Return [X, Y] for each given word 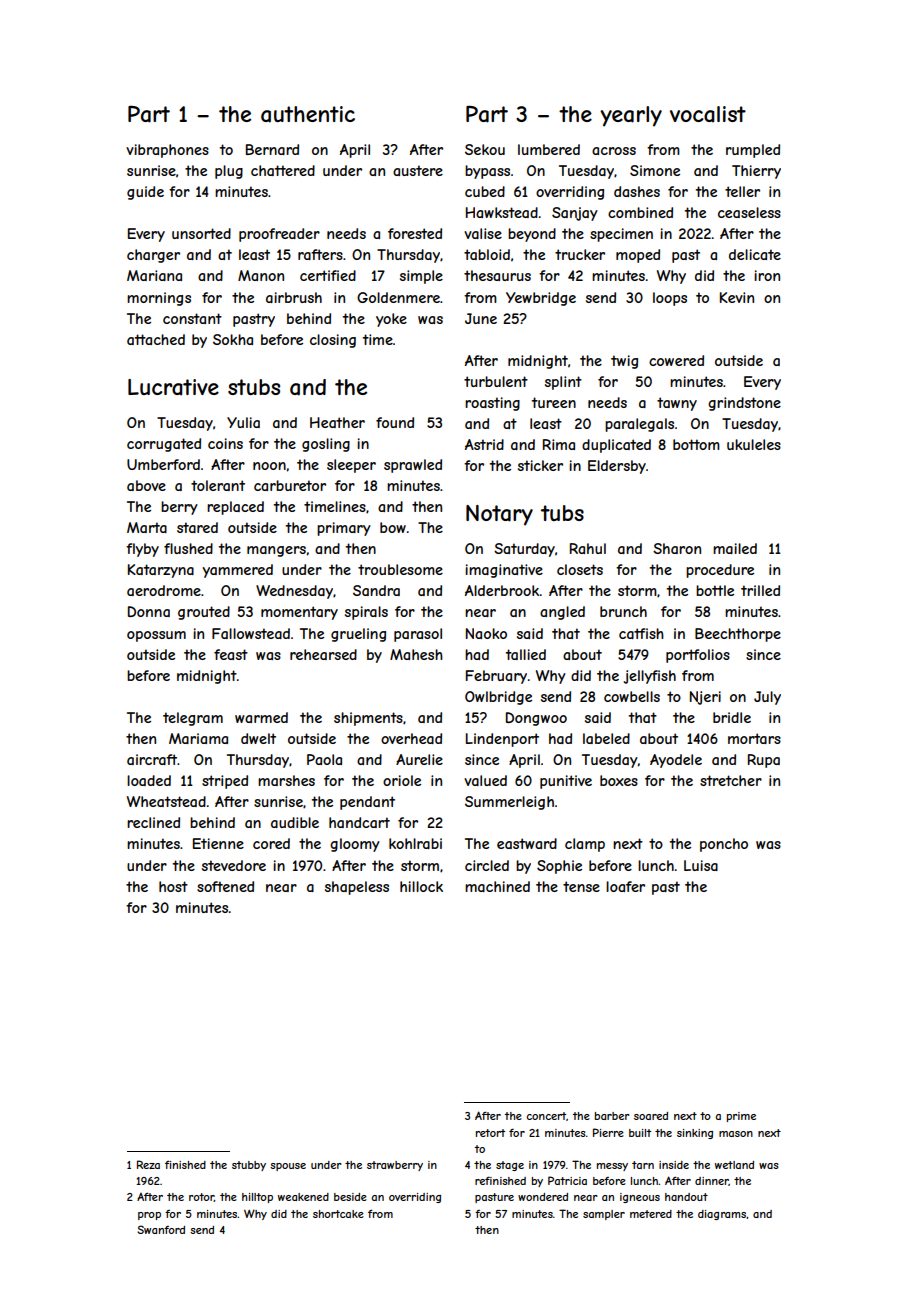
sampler [604, 1215]
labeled [606, 738]
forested [415, 233]
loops [670, 299]
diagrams [722, 1215]
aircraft [152, 759]
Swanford [161, 1229]
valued [485, 780]
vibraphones [167, 151]
